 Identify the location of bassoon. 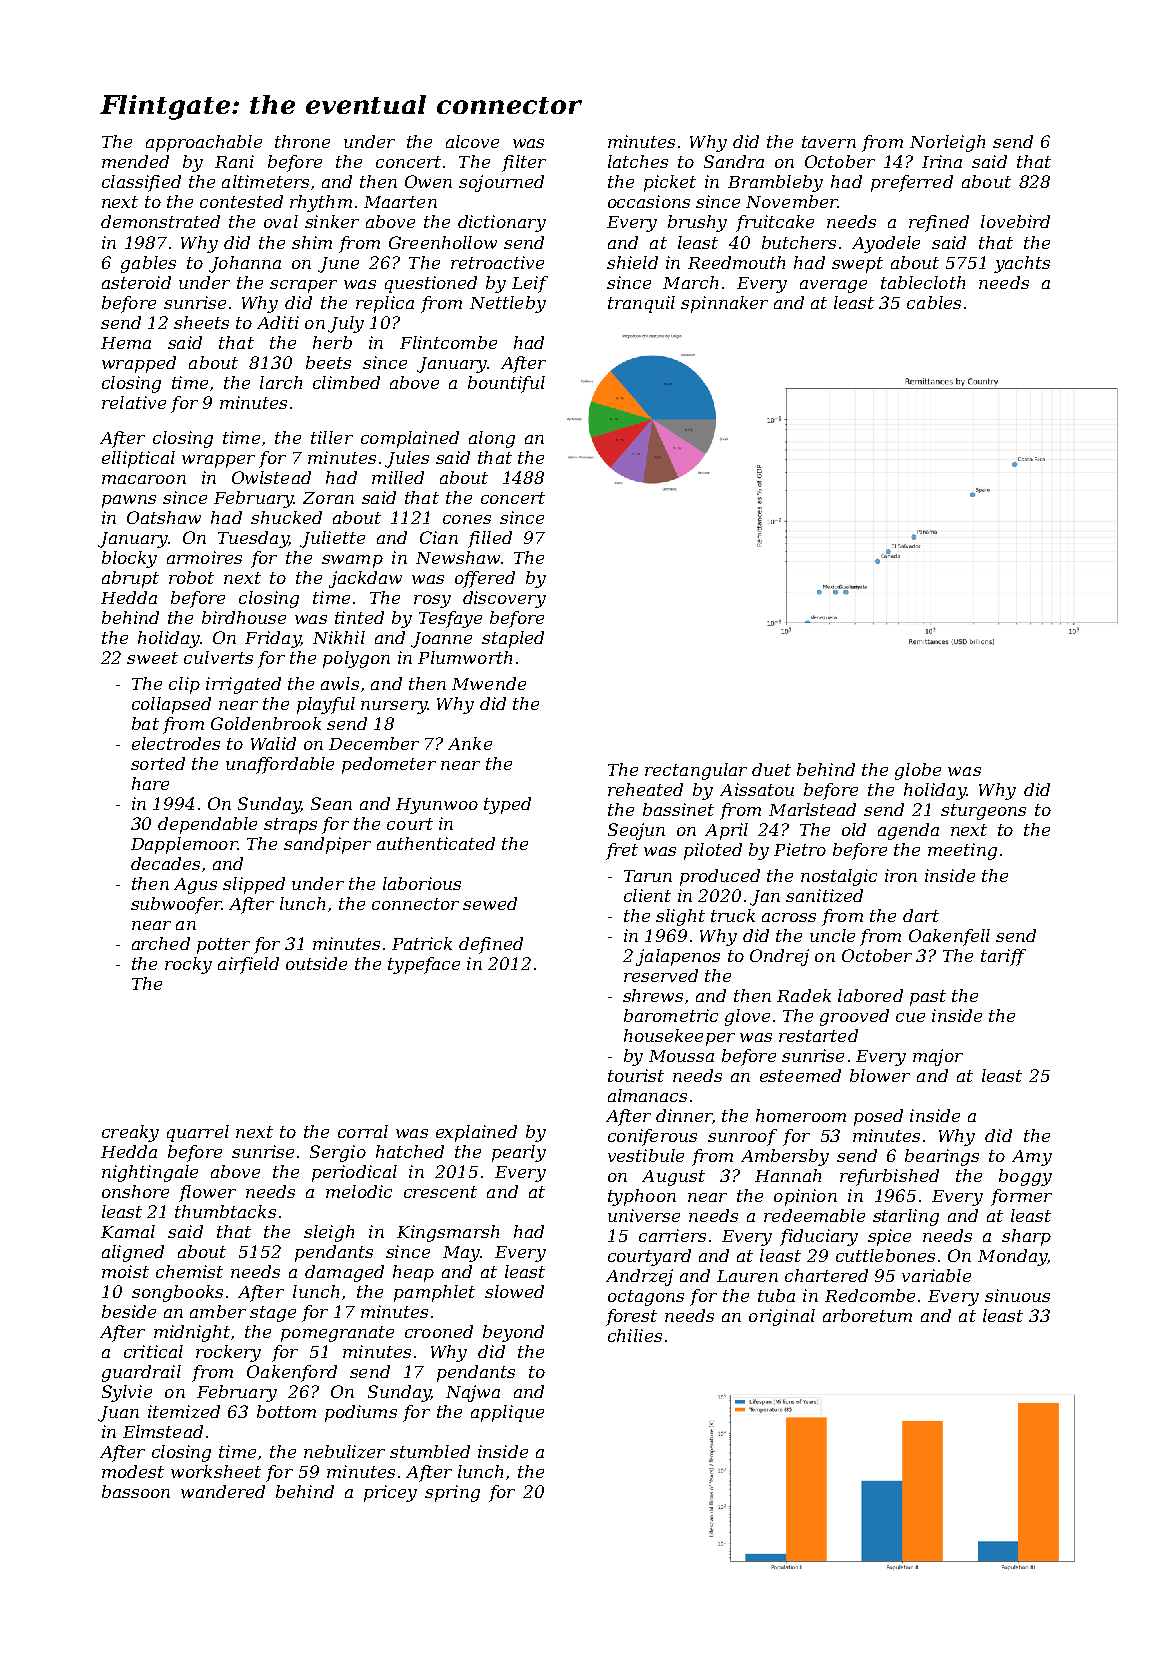
(136, 1491).
